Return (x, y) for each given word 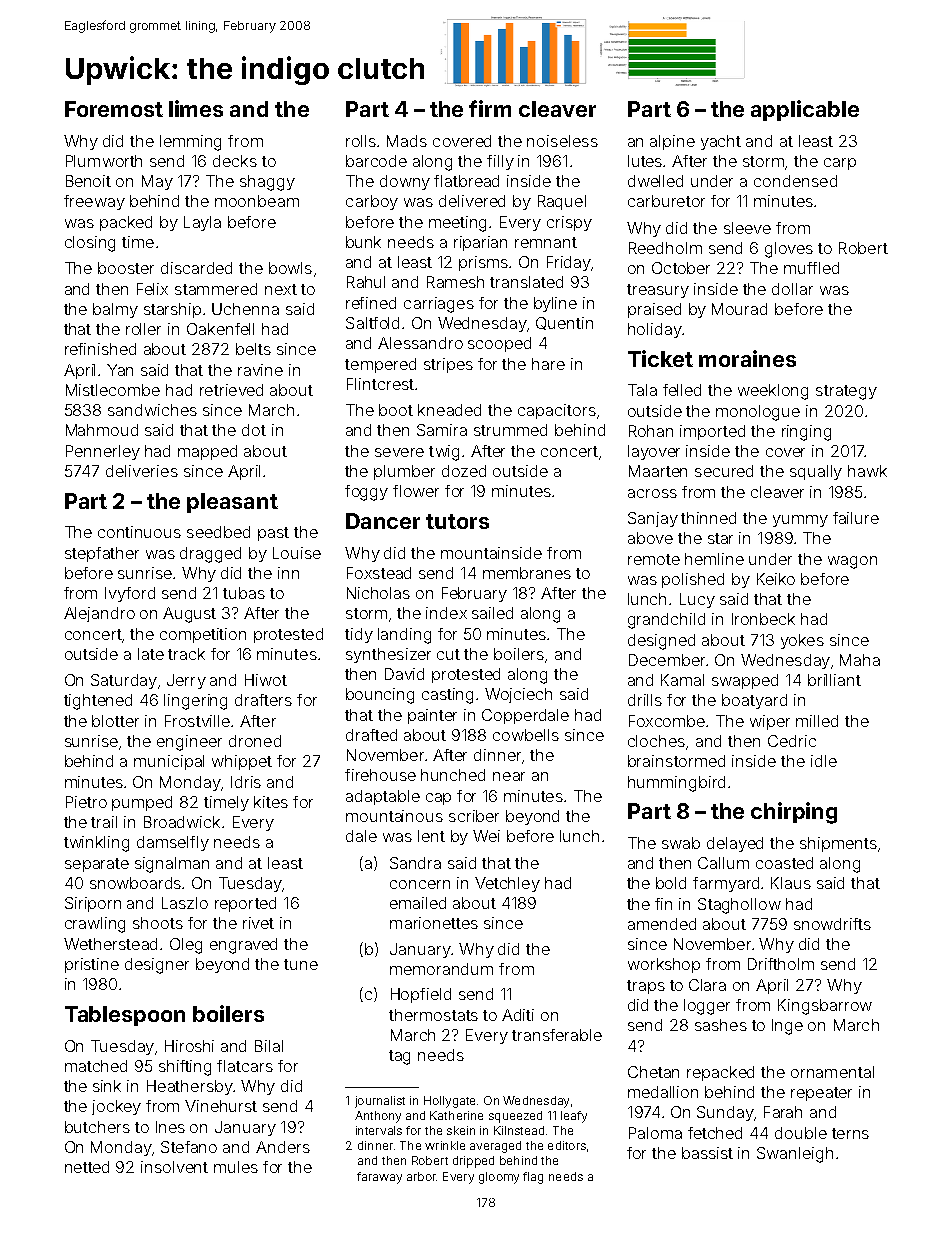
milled (817, 721)
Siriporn (93, 904)
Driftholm (781, 964)
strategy (846, 392)
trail (104, 822)
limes (196, 108)
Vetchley (507, 884)
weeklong (773, 392)
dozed (464, 471)
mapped (207, 452)
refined (371, 303)
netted (87, 1167)
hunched (453, 775)
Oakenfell (220, 329)
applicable (805, 110)
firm (490, 108)
